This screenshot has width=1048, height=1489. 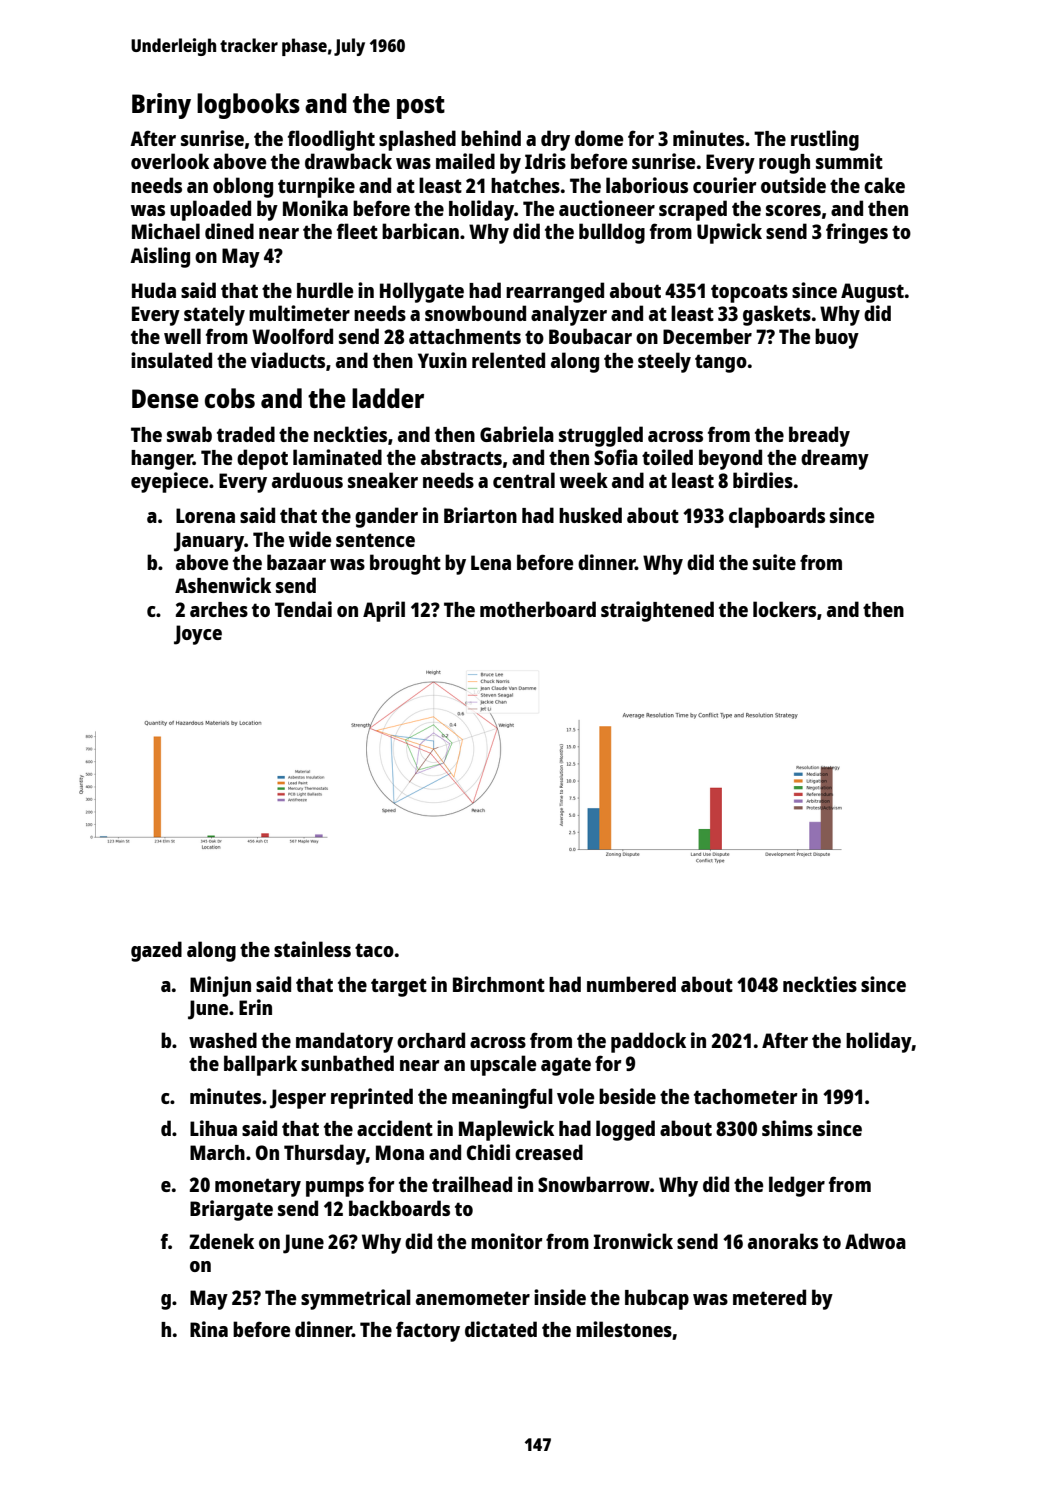 I want to click on Lena, so click(x=491, y=562).
